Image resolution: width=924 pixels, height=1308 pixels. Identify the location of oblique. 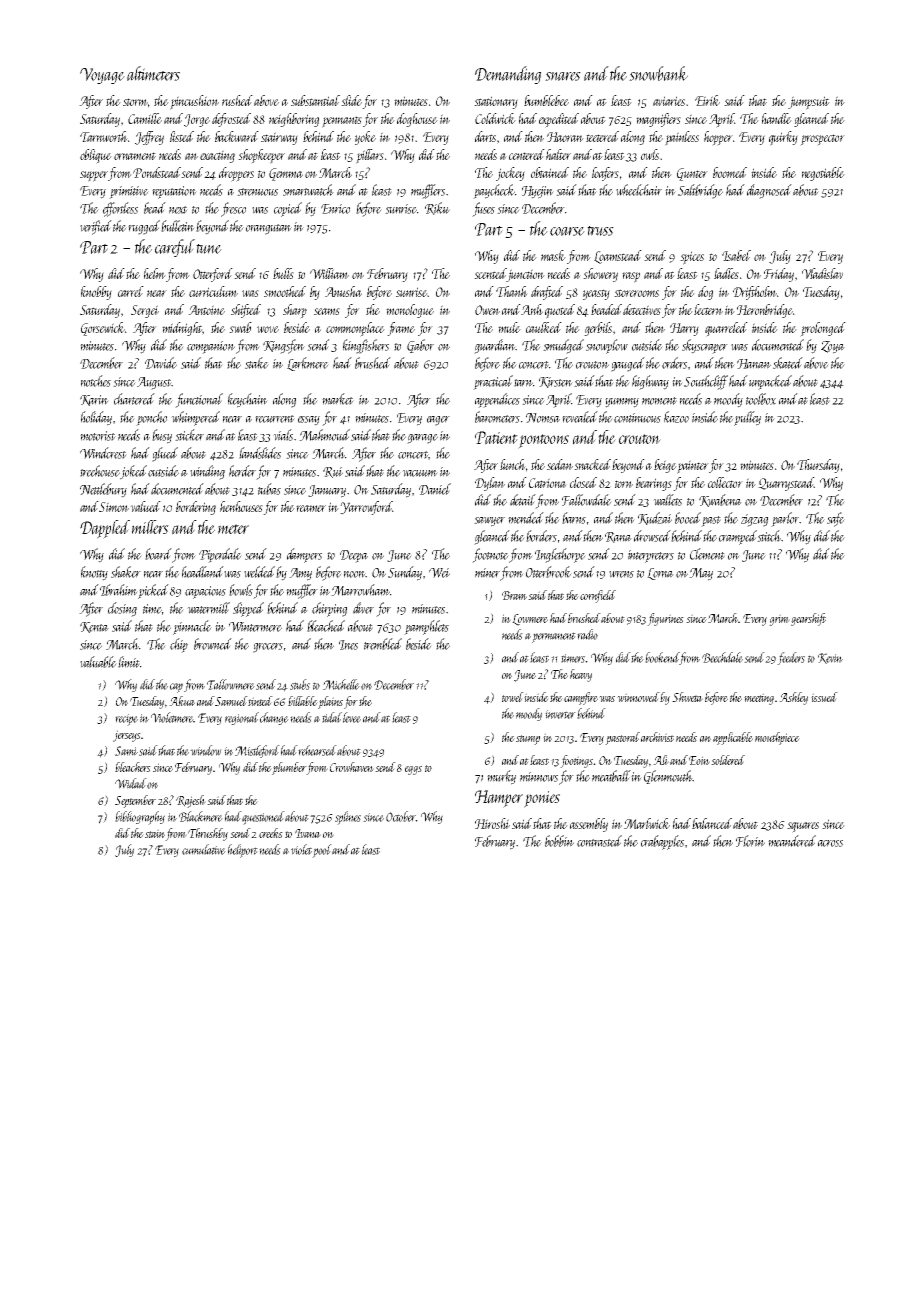
(96, 156).
